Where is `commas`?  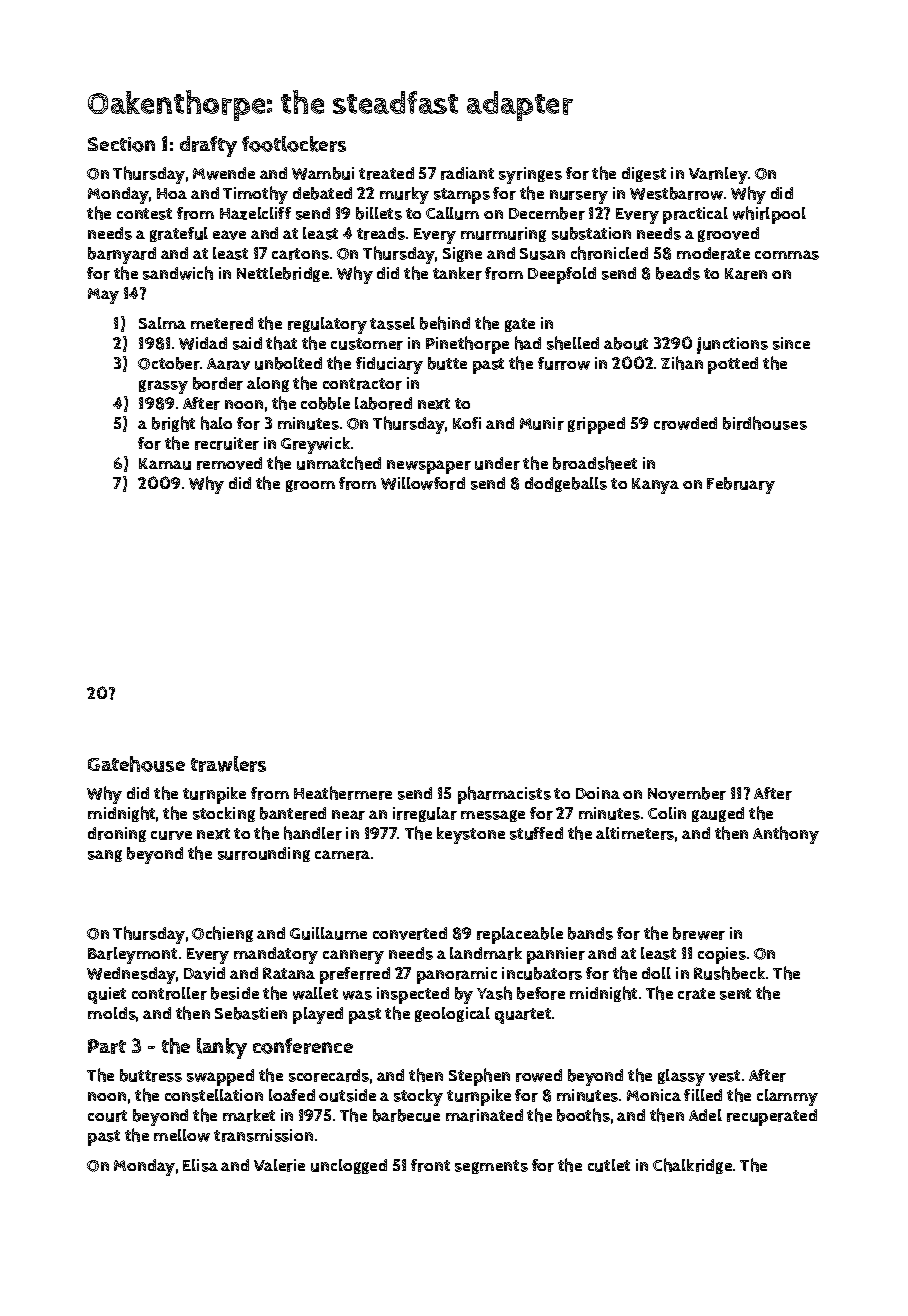 commas is located at coordinates (787, 255).
